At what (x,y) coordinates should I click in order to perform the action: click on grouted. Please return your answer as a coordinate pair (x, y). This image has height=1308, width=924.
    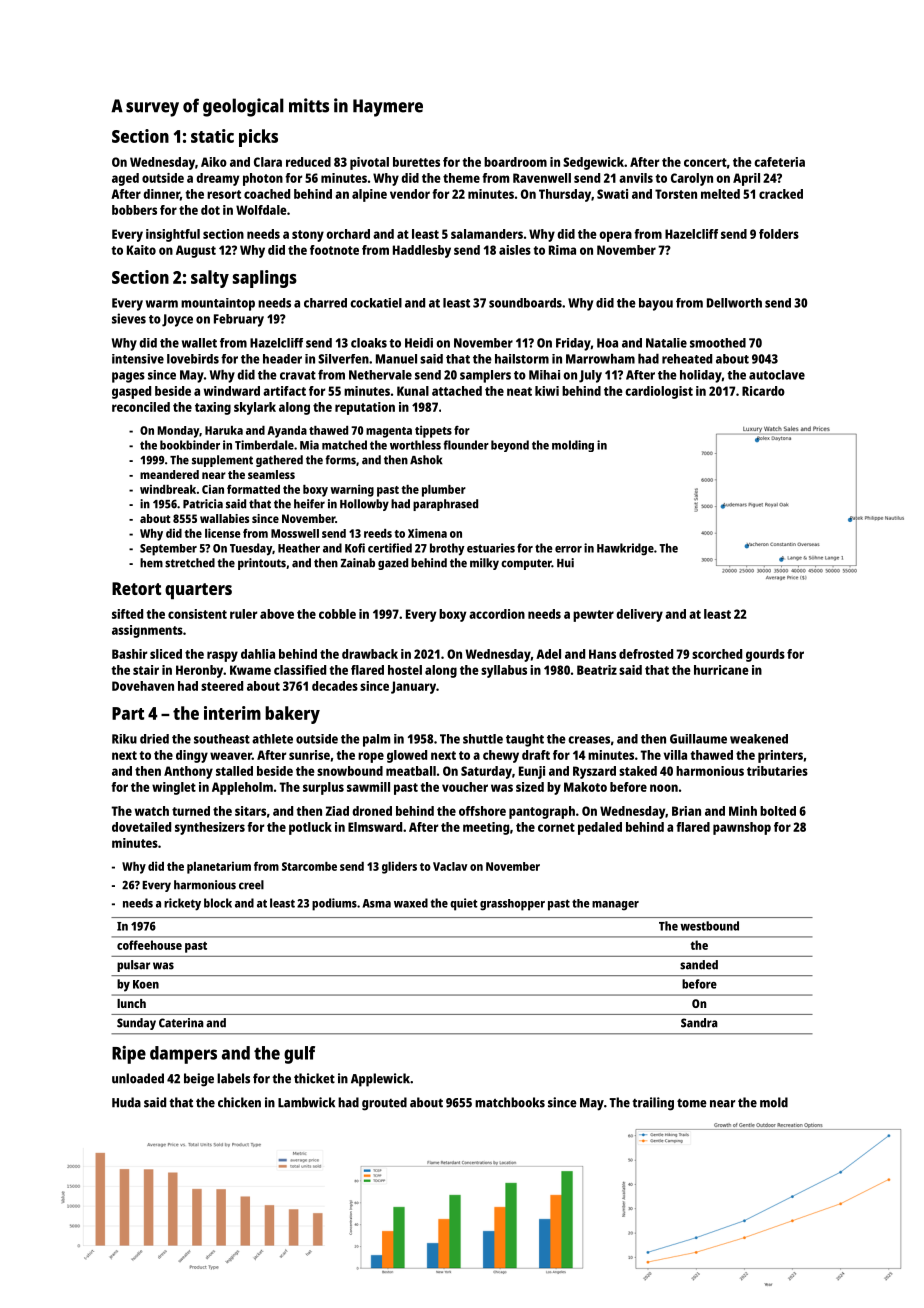
    Looking at the image, I should click on (384, 1104).
